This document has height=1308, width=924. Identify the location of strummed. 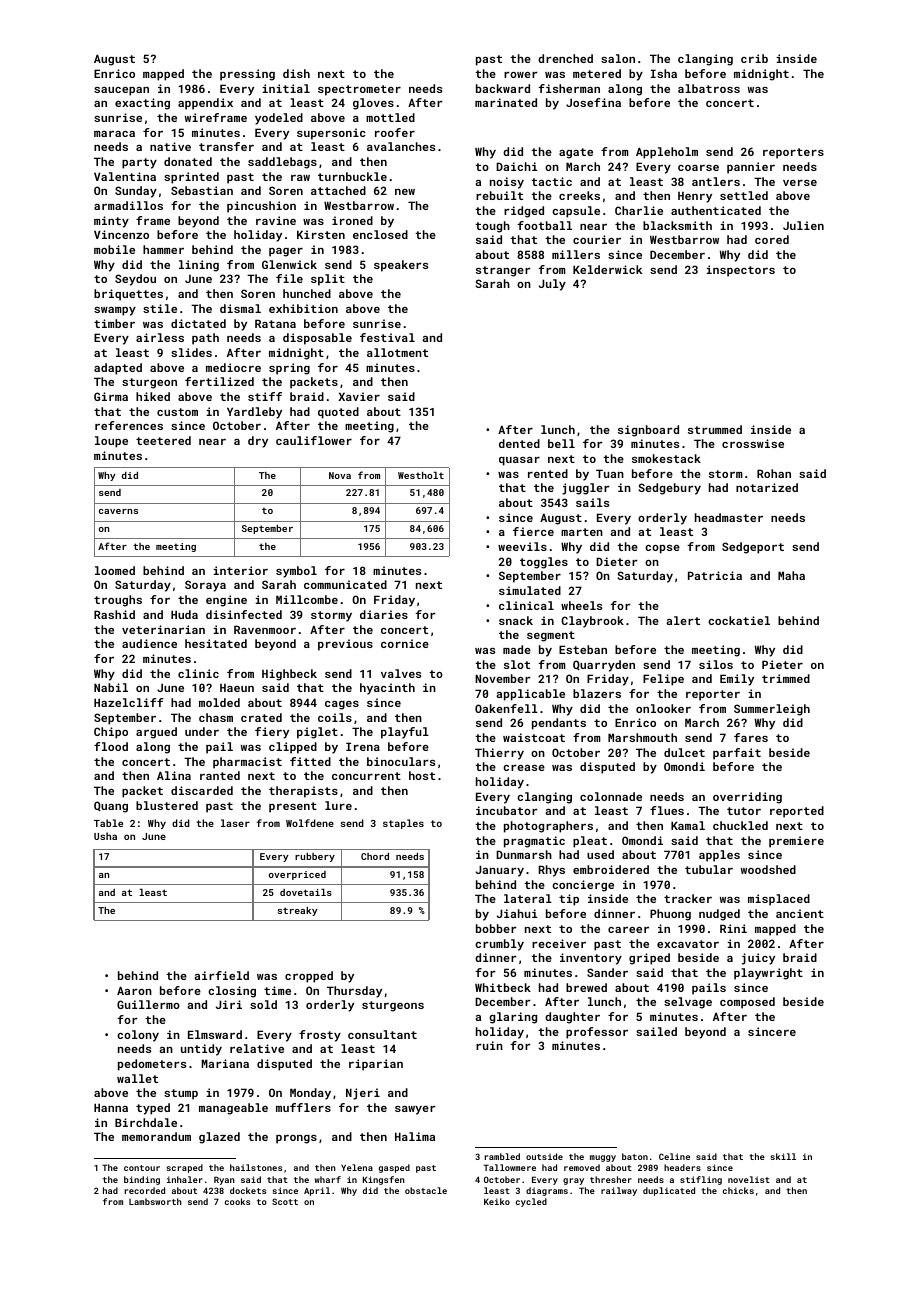
(715, 429).
